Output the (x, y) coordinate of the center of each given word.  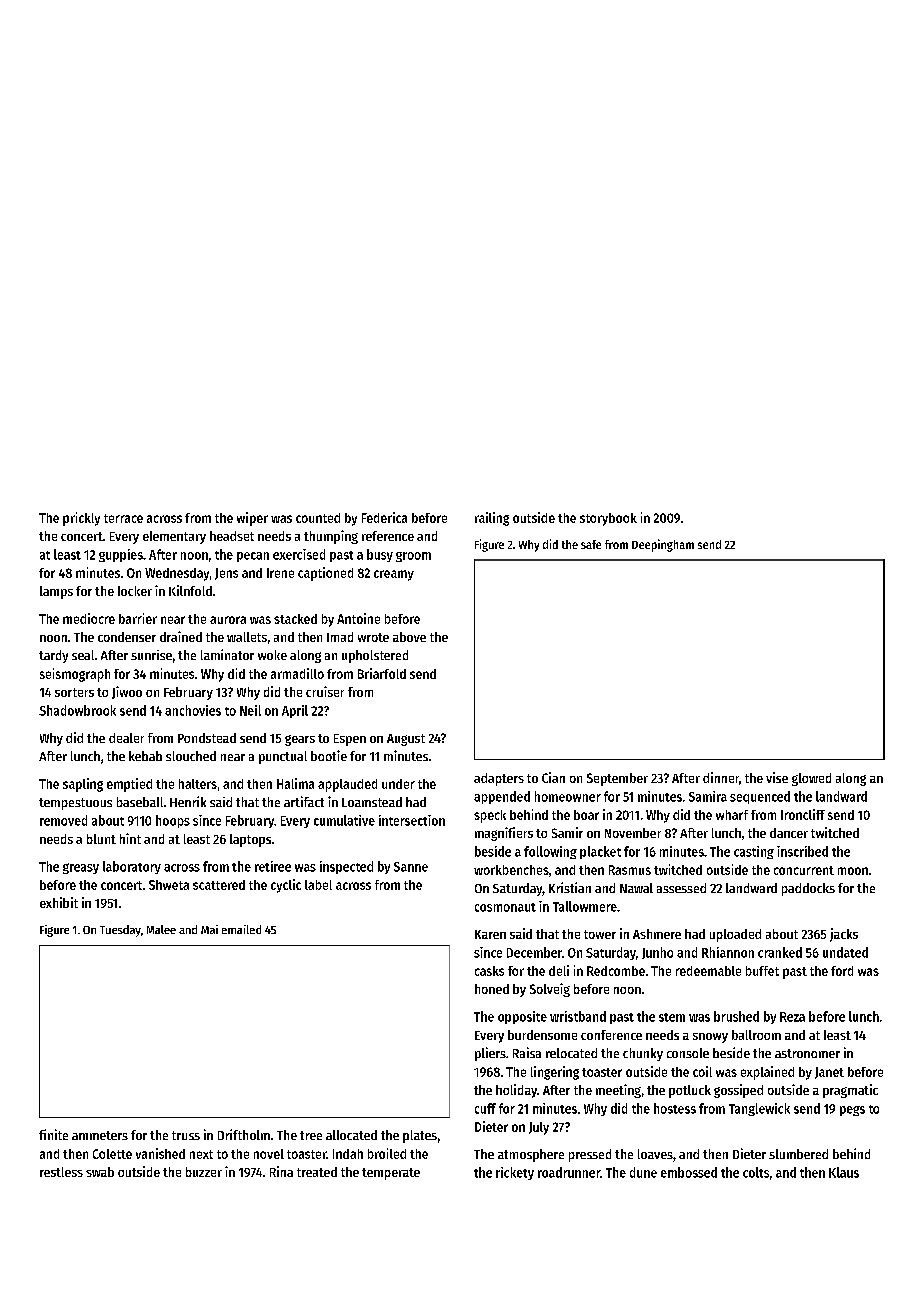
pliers (490, 1054)
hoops (173, 821)
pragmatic (850, 1091)
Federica (384, 517)
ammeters (100, 1135)
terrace (123, 518)
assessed (681, 888)
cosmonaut (505, 907)
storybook (608, 519)
